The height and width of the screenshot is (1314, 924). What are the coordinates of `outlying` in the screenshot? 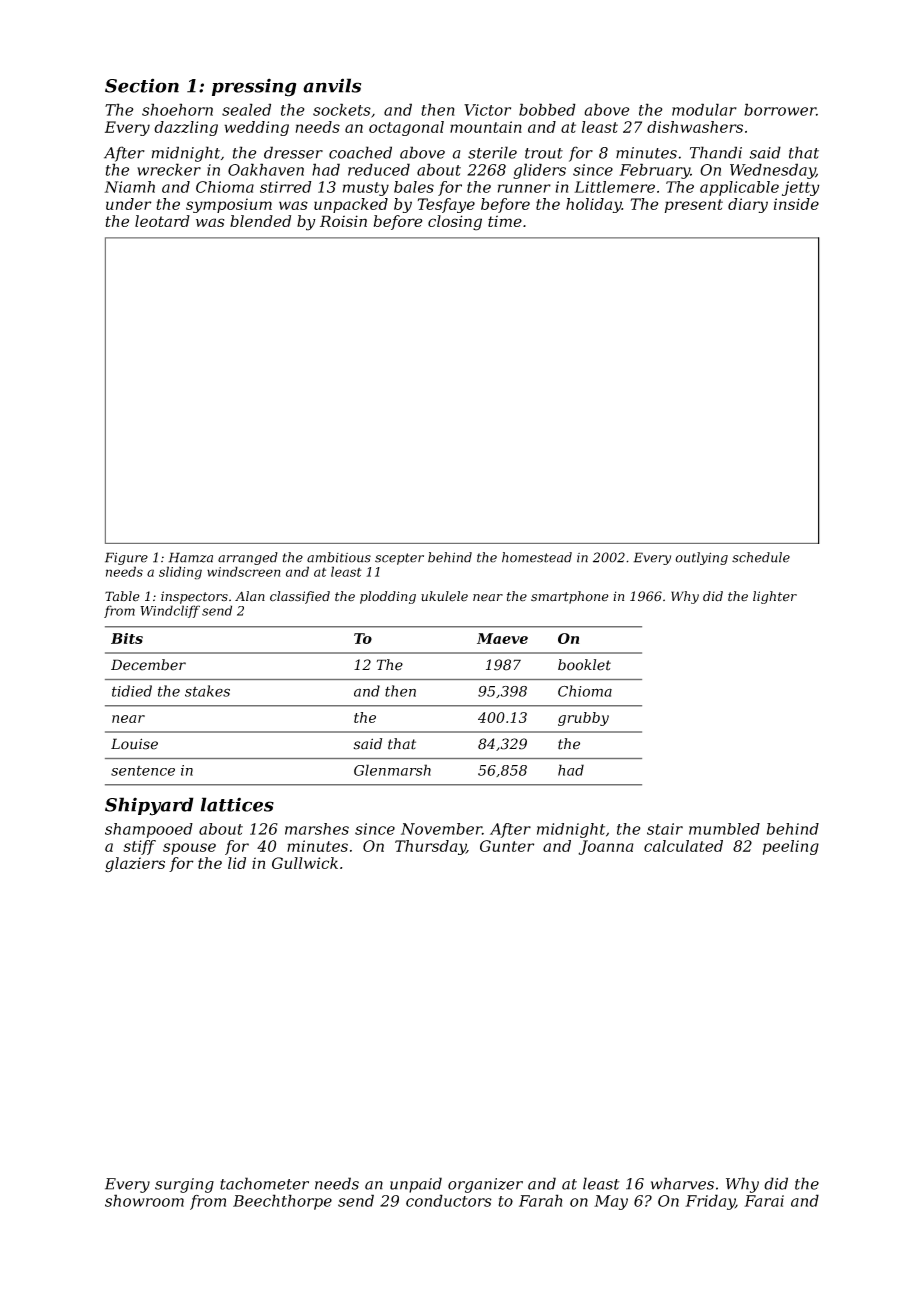 It's located at (701, 558).
